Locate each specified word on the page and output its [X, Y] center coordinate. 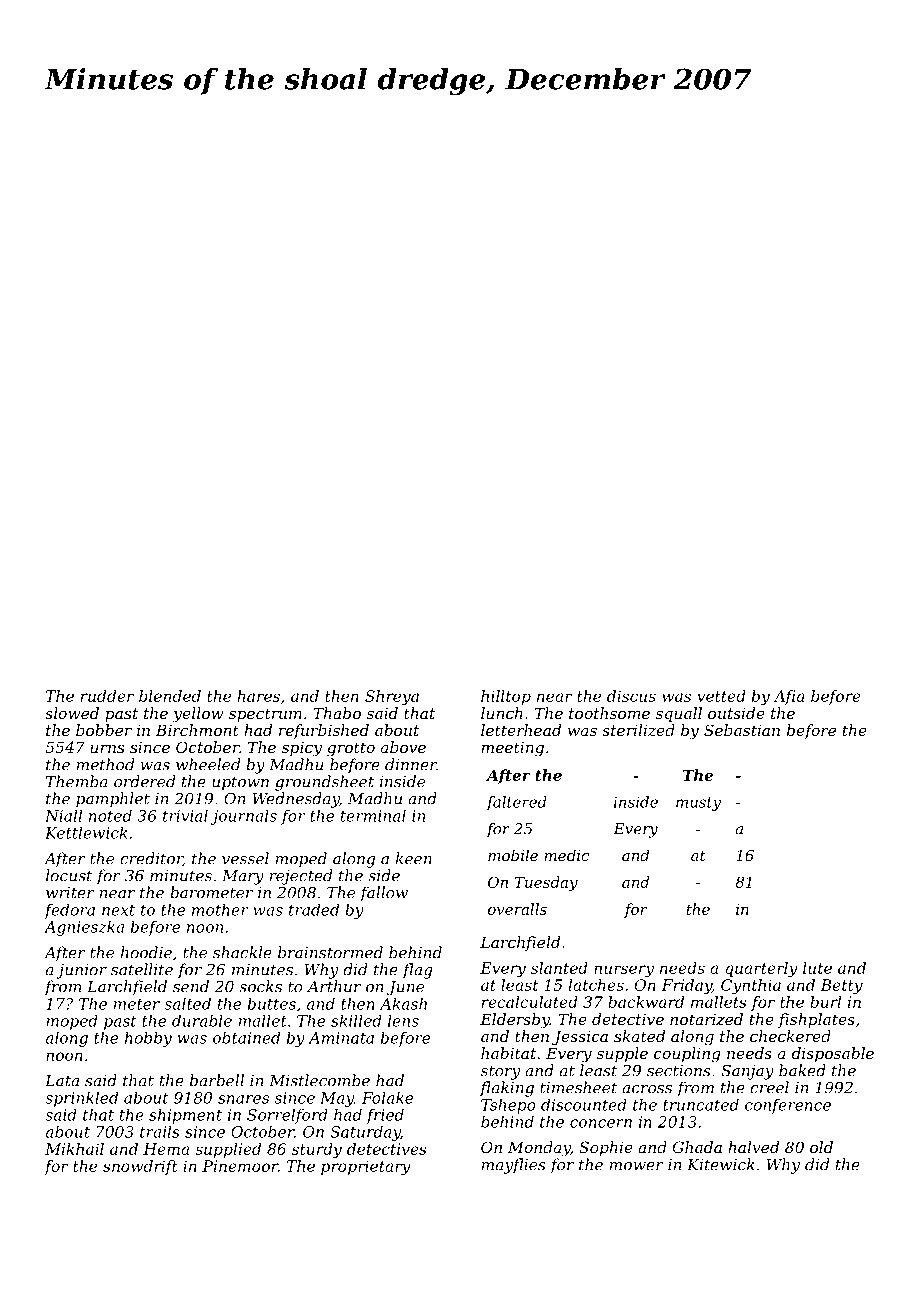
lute [817, 968]
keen [414, 858]
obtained [246, 1038]
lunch [502, 713]
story [501, 1072]
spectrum [265, 715]
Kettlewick [86, 833]
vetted [721, 696]
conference [788, 1106]
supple [622, 1054]
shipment [185, 1116]
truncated [701, 1104]
